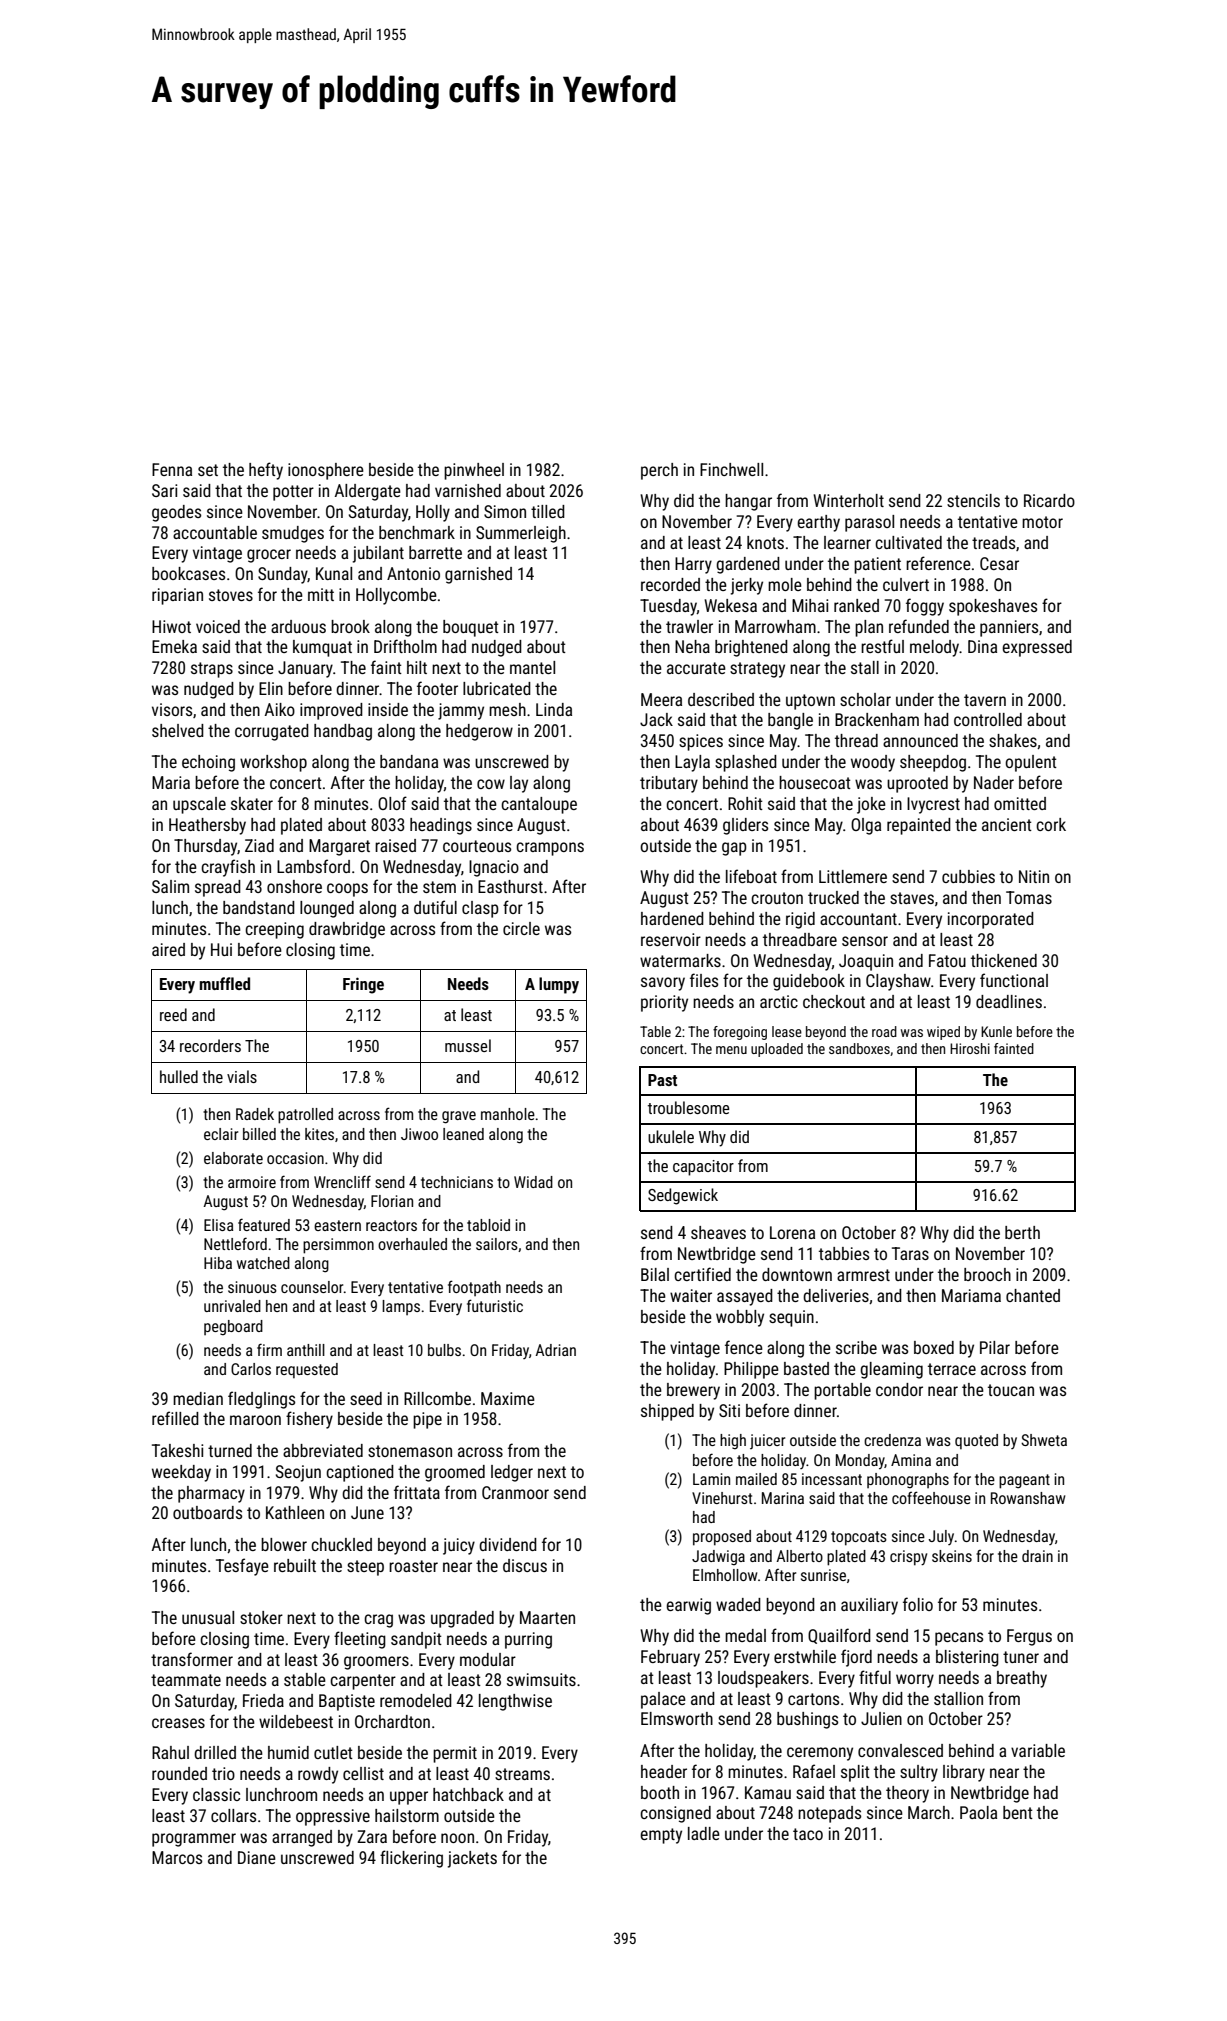  What do you see at coordinates (233, 1328) in the screenshot?
I see `pegboard` at bounding box center [233, 1328].
